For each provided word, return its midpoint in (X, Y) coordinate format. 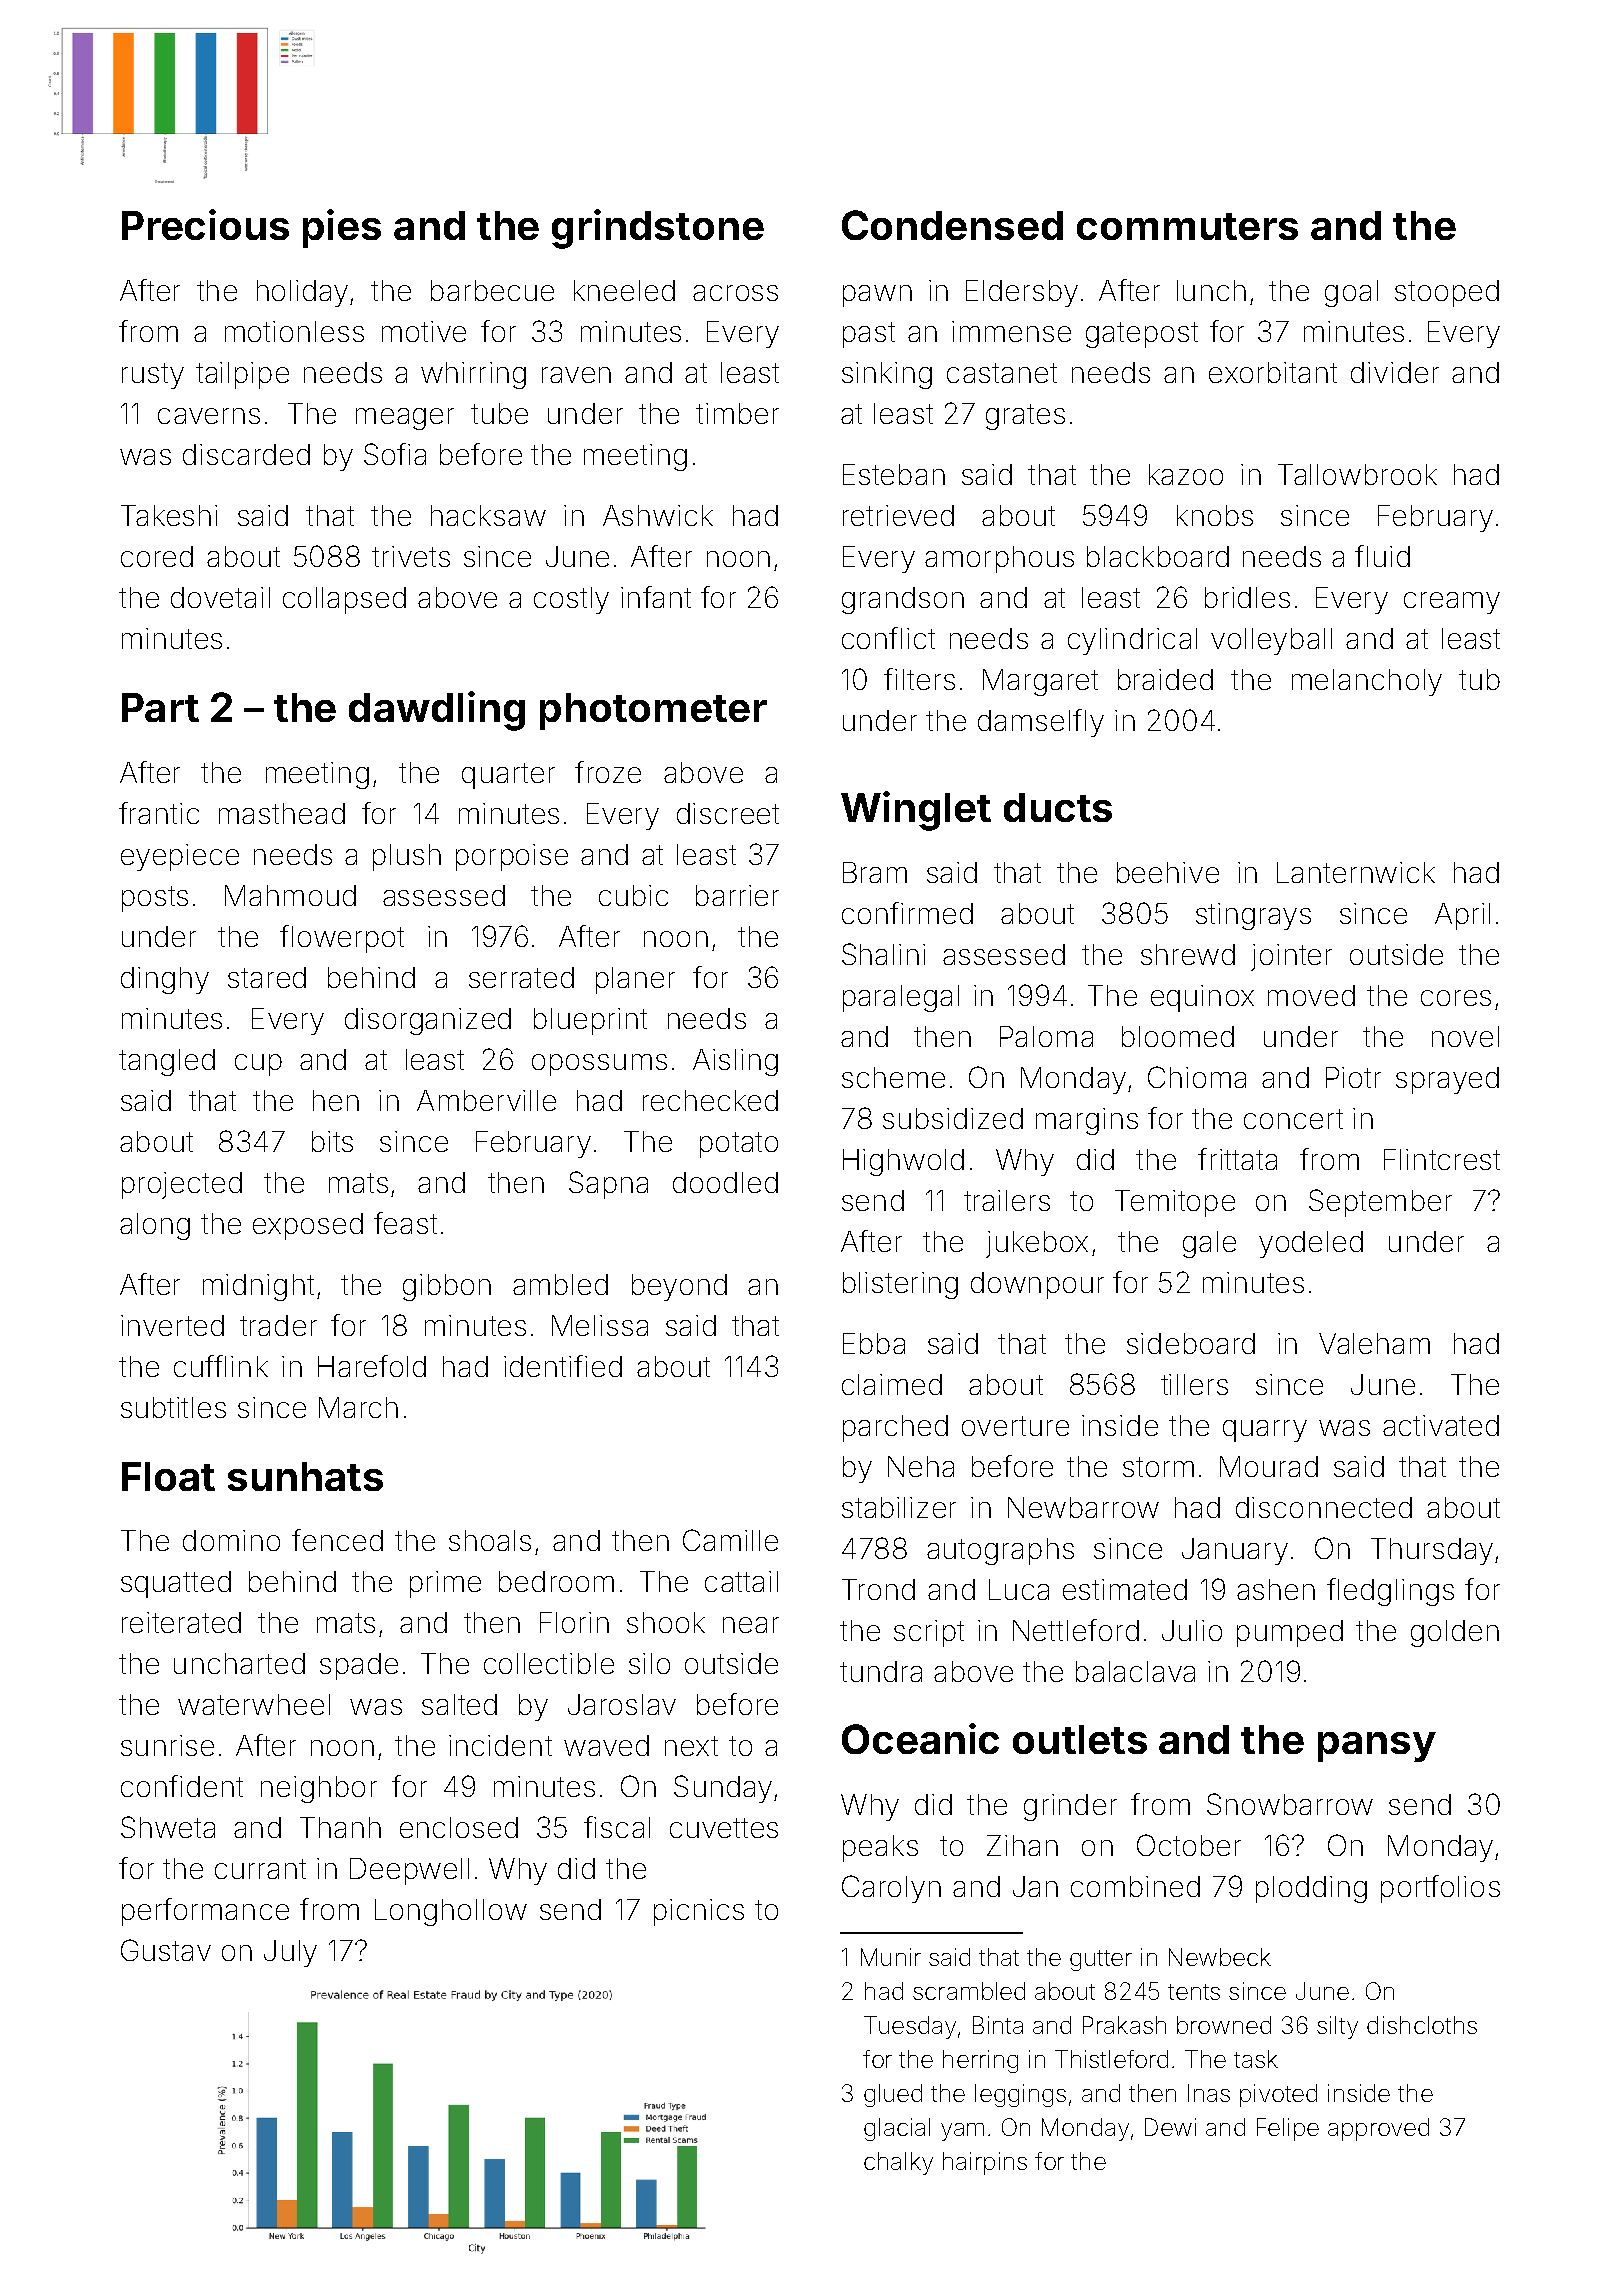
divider (1395, 372)
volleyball (1271, 641)
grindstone (658, 229)
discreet (728, 813)
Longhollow (451, 1912)
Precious (205, 224)
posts (155, 899)
